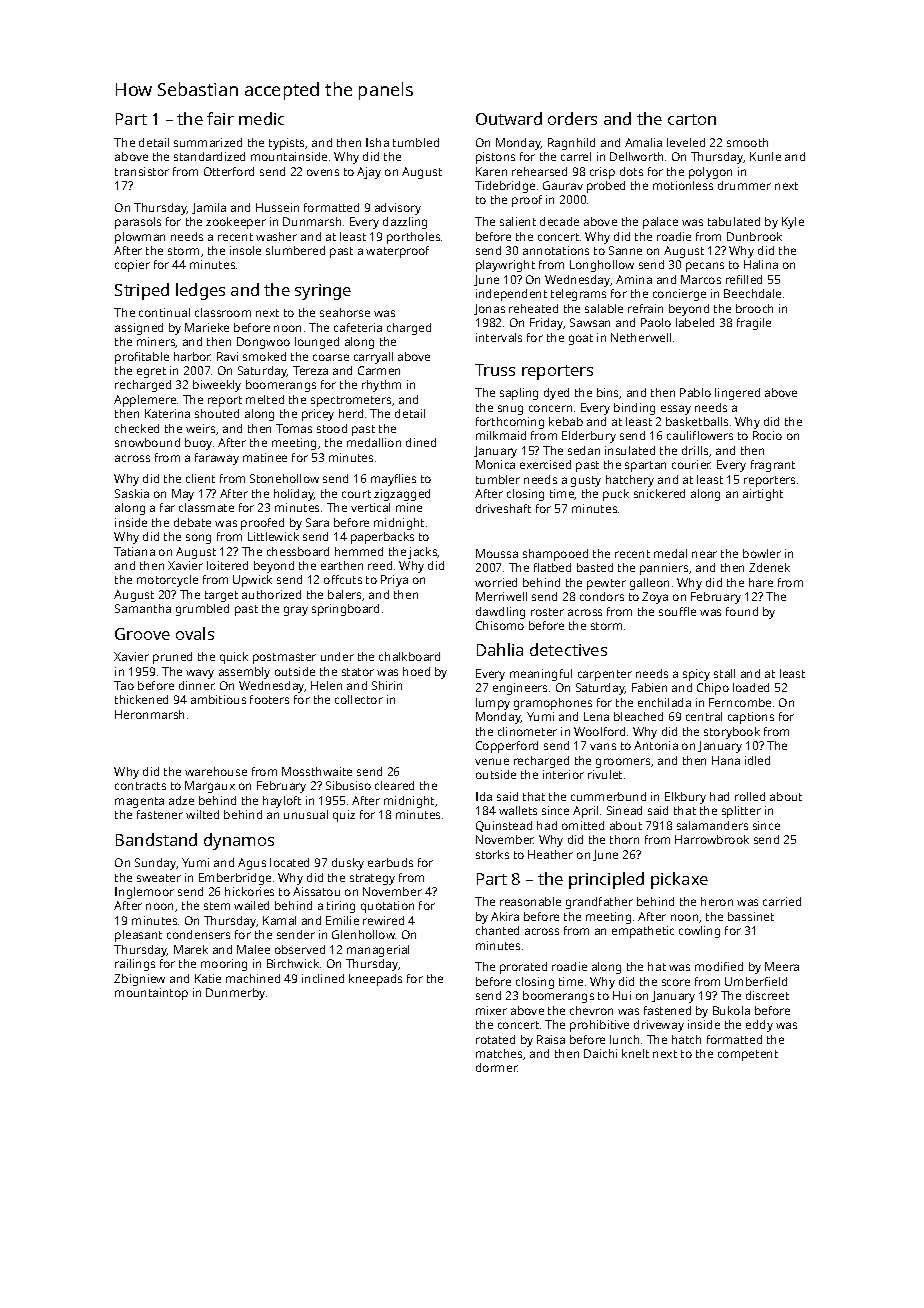 Image resolution: width=924 pixels, height=1308 pixels. I want to click on Kunle, so click(765, 156).
